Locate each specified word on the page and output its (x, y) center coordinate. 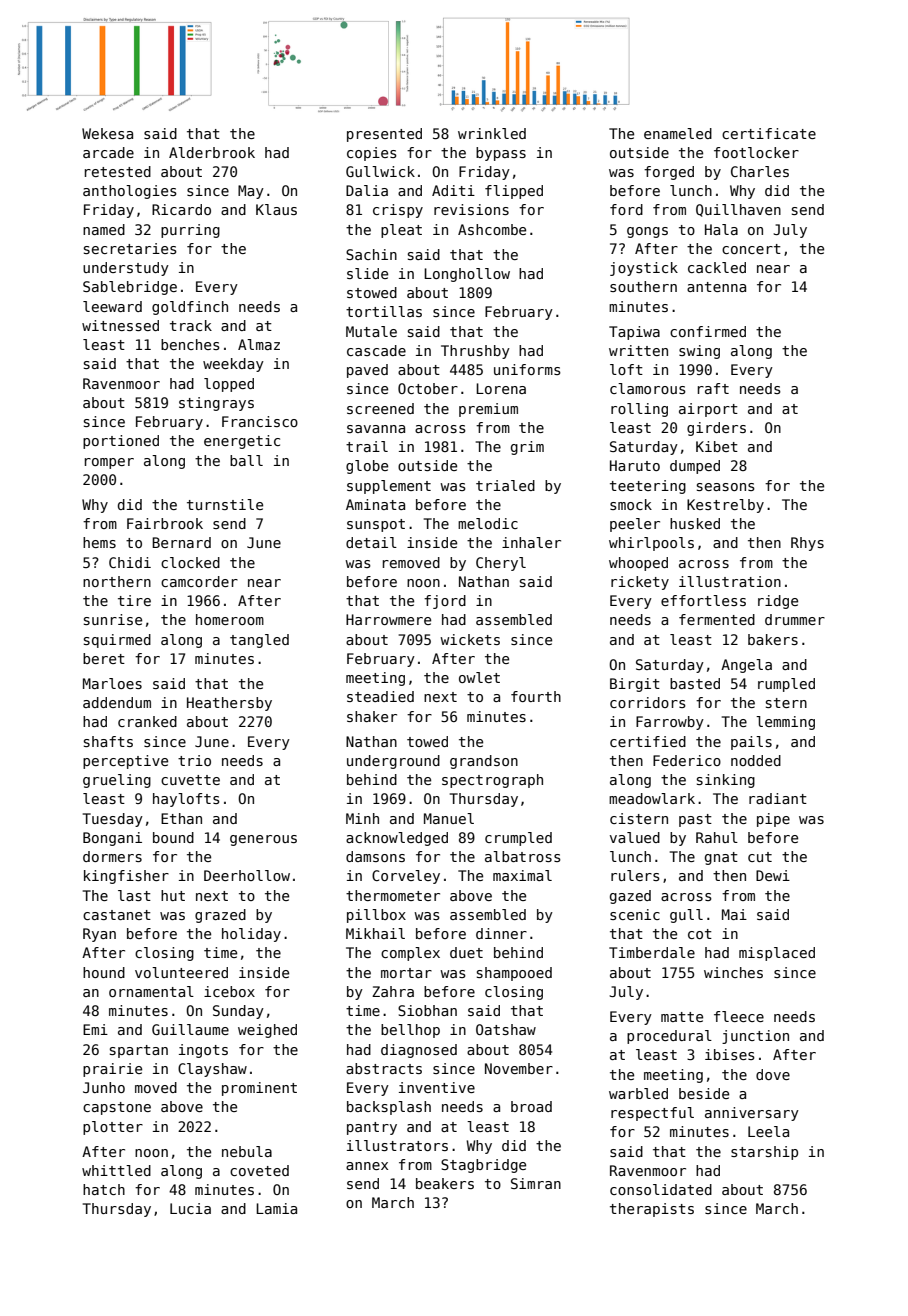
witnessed (120, 325)
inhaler (531, 542)
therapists (652, 1210)
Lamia (276, 1208)
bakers (773, 639)
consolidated (661, 1189)
